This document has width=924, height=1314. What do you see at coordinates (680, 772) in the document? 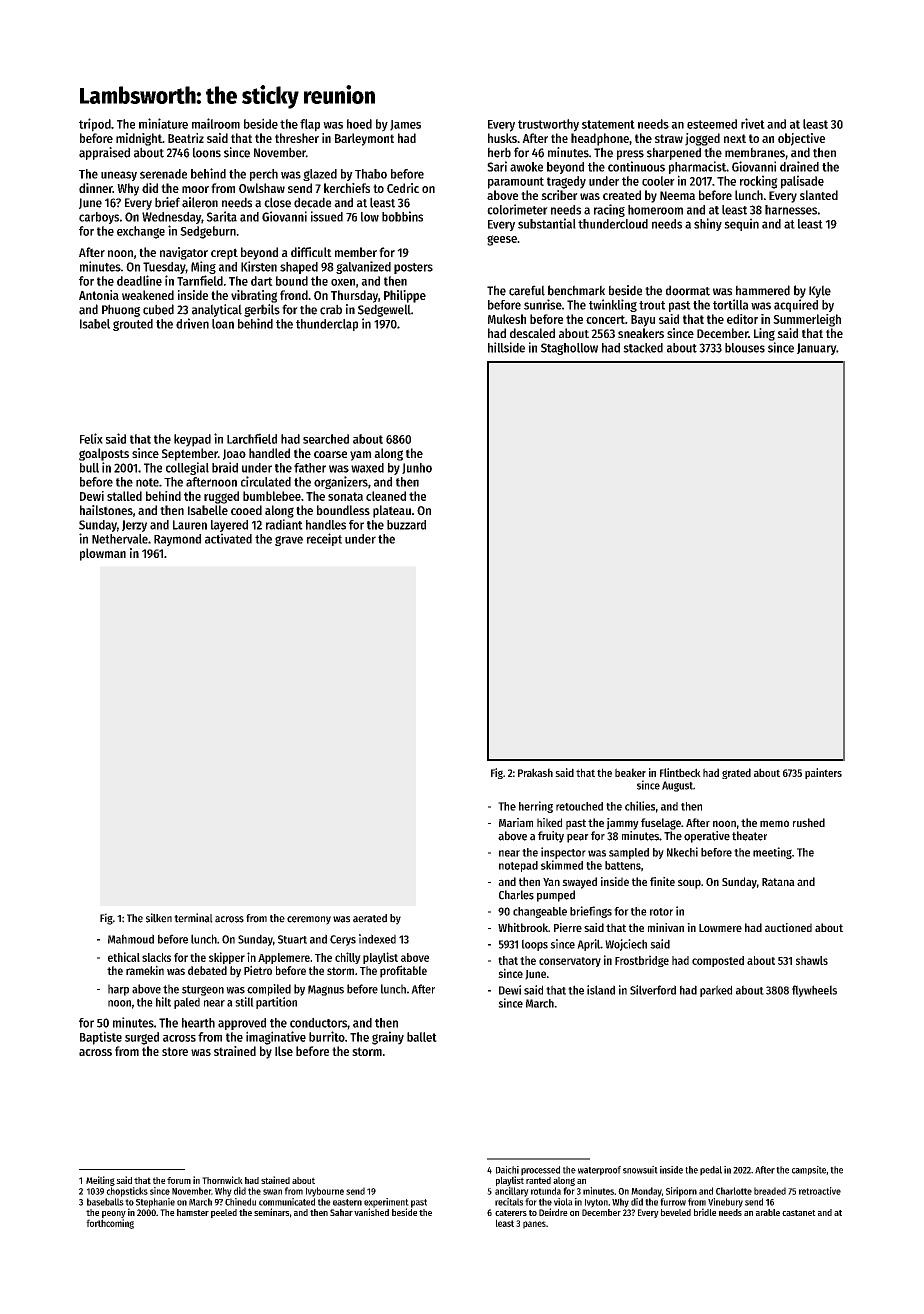
I see `Flintbeck` at bounding box center [680, 772].
